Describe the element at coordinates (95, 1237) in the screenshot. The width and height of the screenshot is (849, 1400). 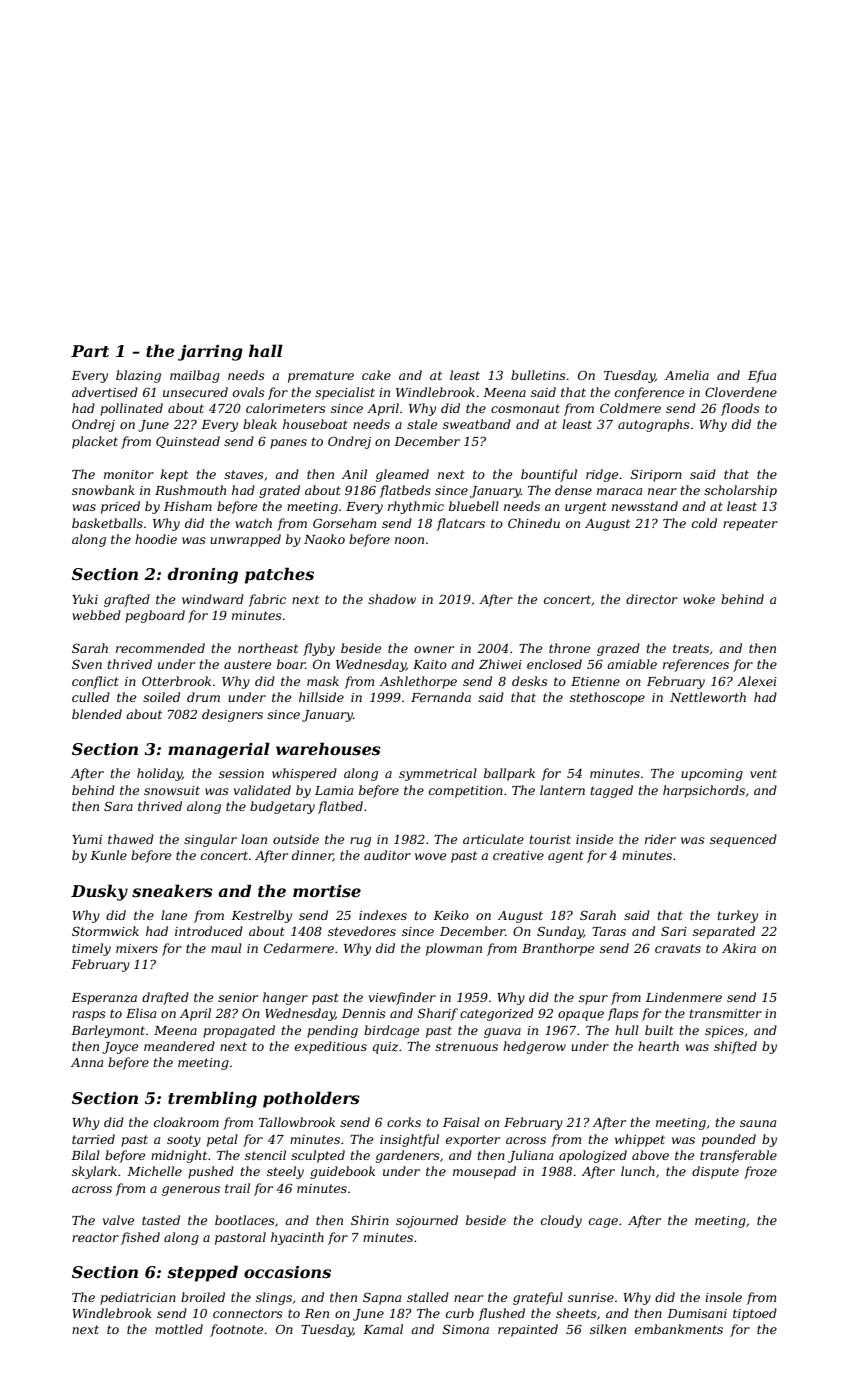
I see `reactor` at that location.
